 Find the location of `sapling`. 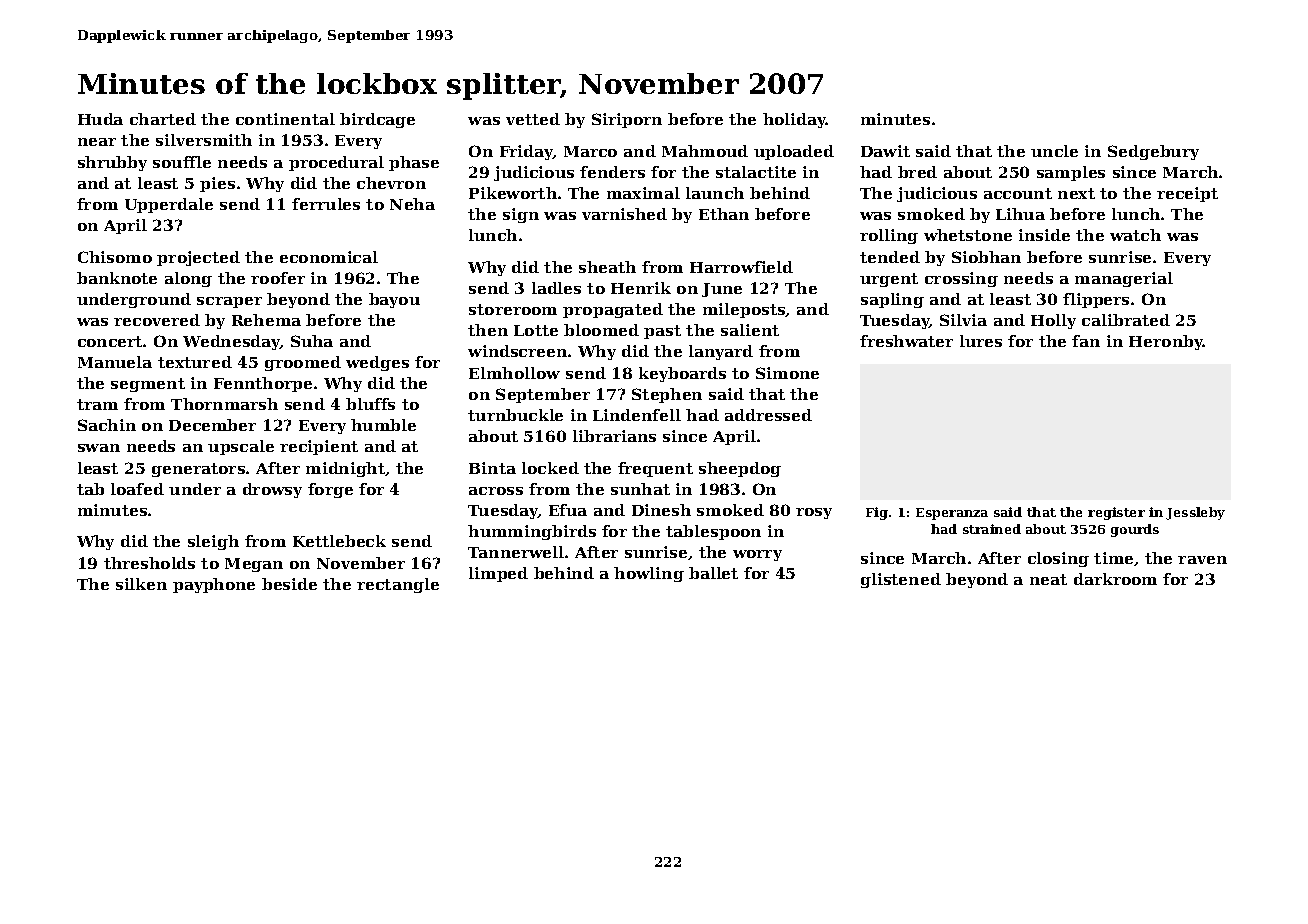

sapling is located at coordinates (892, 300).
